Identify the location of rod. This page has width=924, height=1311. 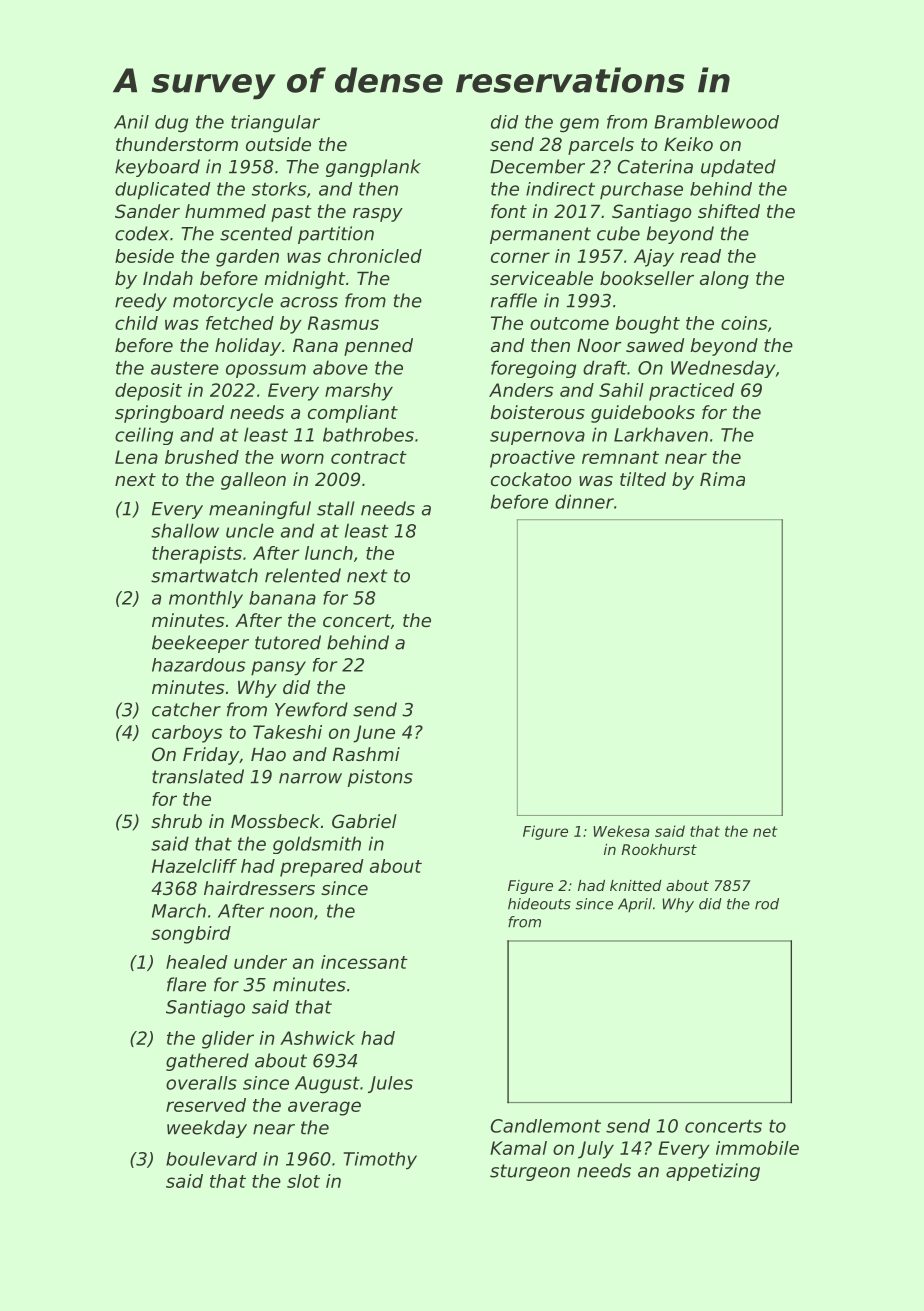
(767, 904).
